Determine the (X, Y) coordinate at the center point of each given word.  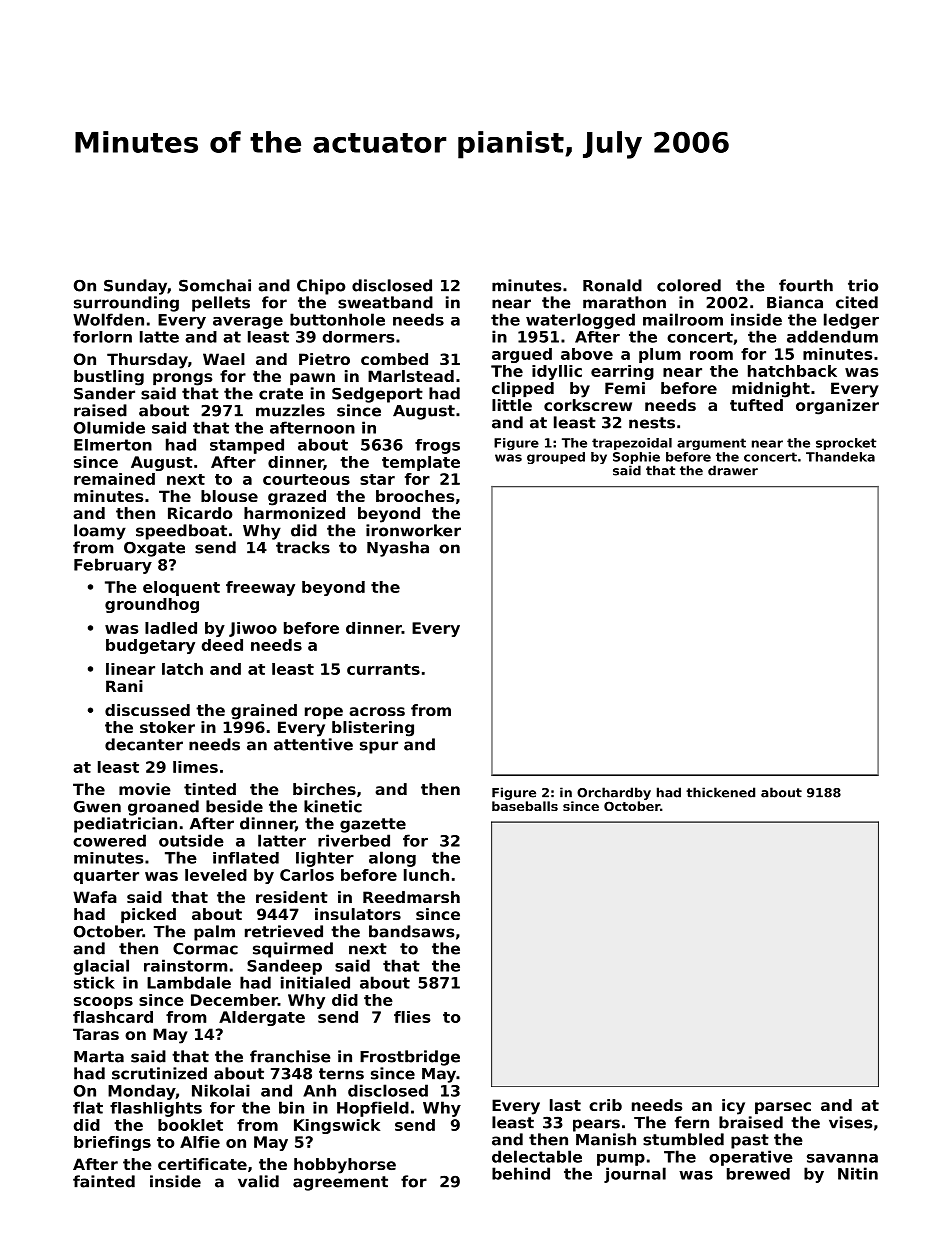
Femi (625, 388)
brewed (758, 1174)
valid (258, 1181)
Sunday (135, 287)
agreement (340, 1183)
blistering (373, 729)
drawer (733, 470)
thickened (720, 792)
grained (264, 712)
